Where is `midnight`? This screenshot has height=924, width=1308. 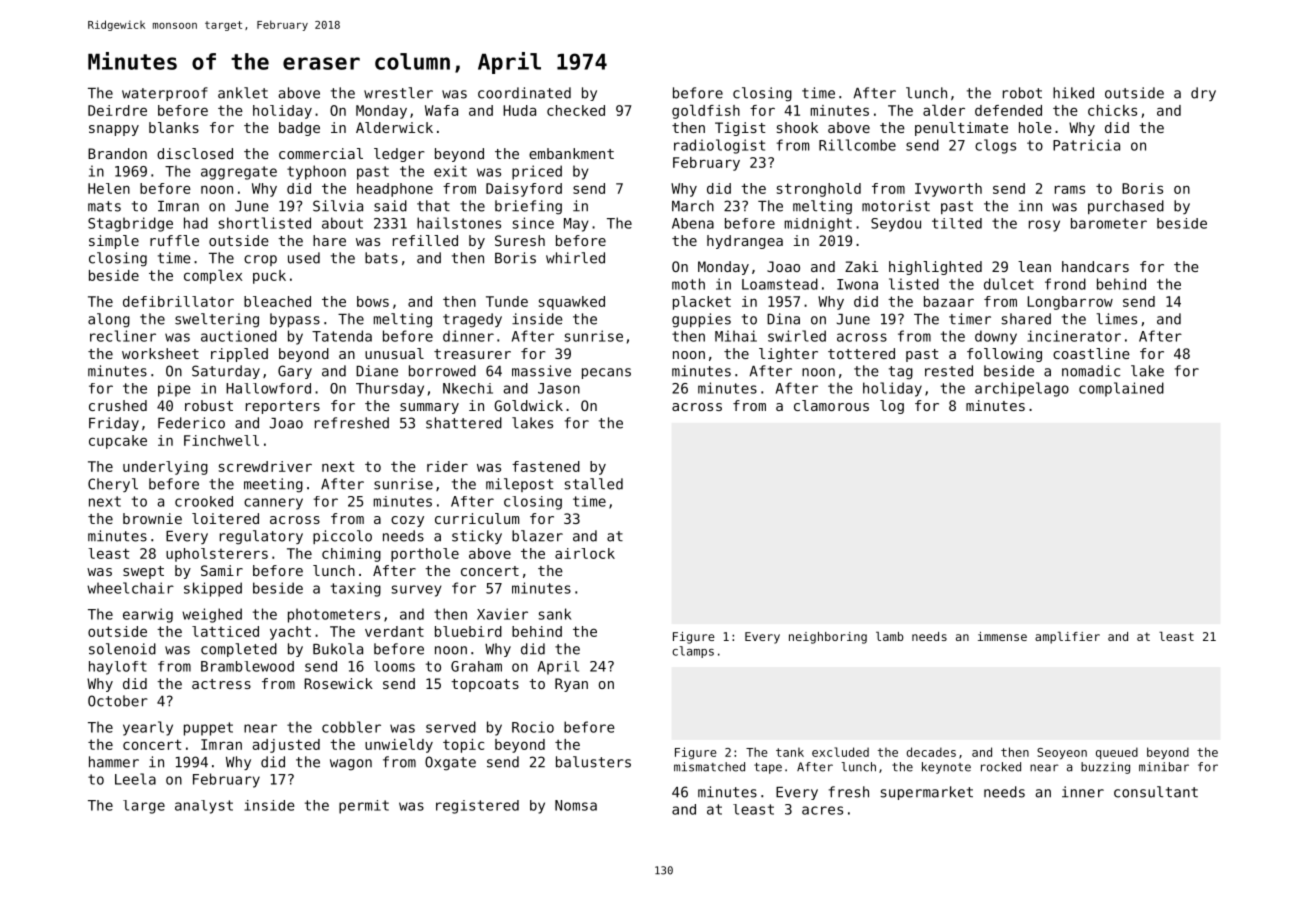 midnight is located at coordinates (818, 225).
